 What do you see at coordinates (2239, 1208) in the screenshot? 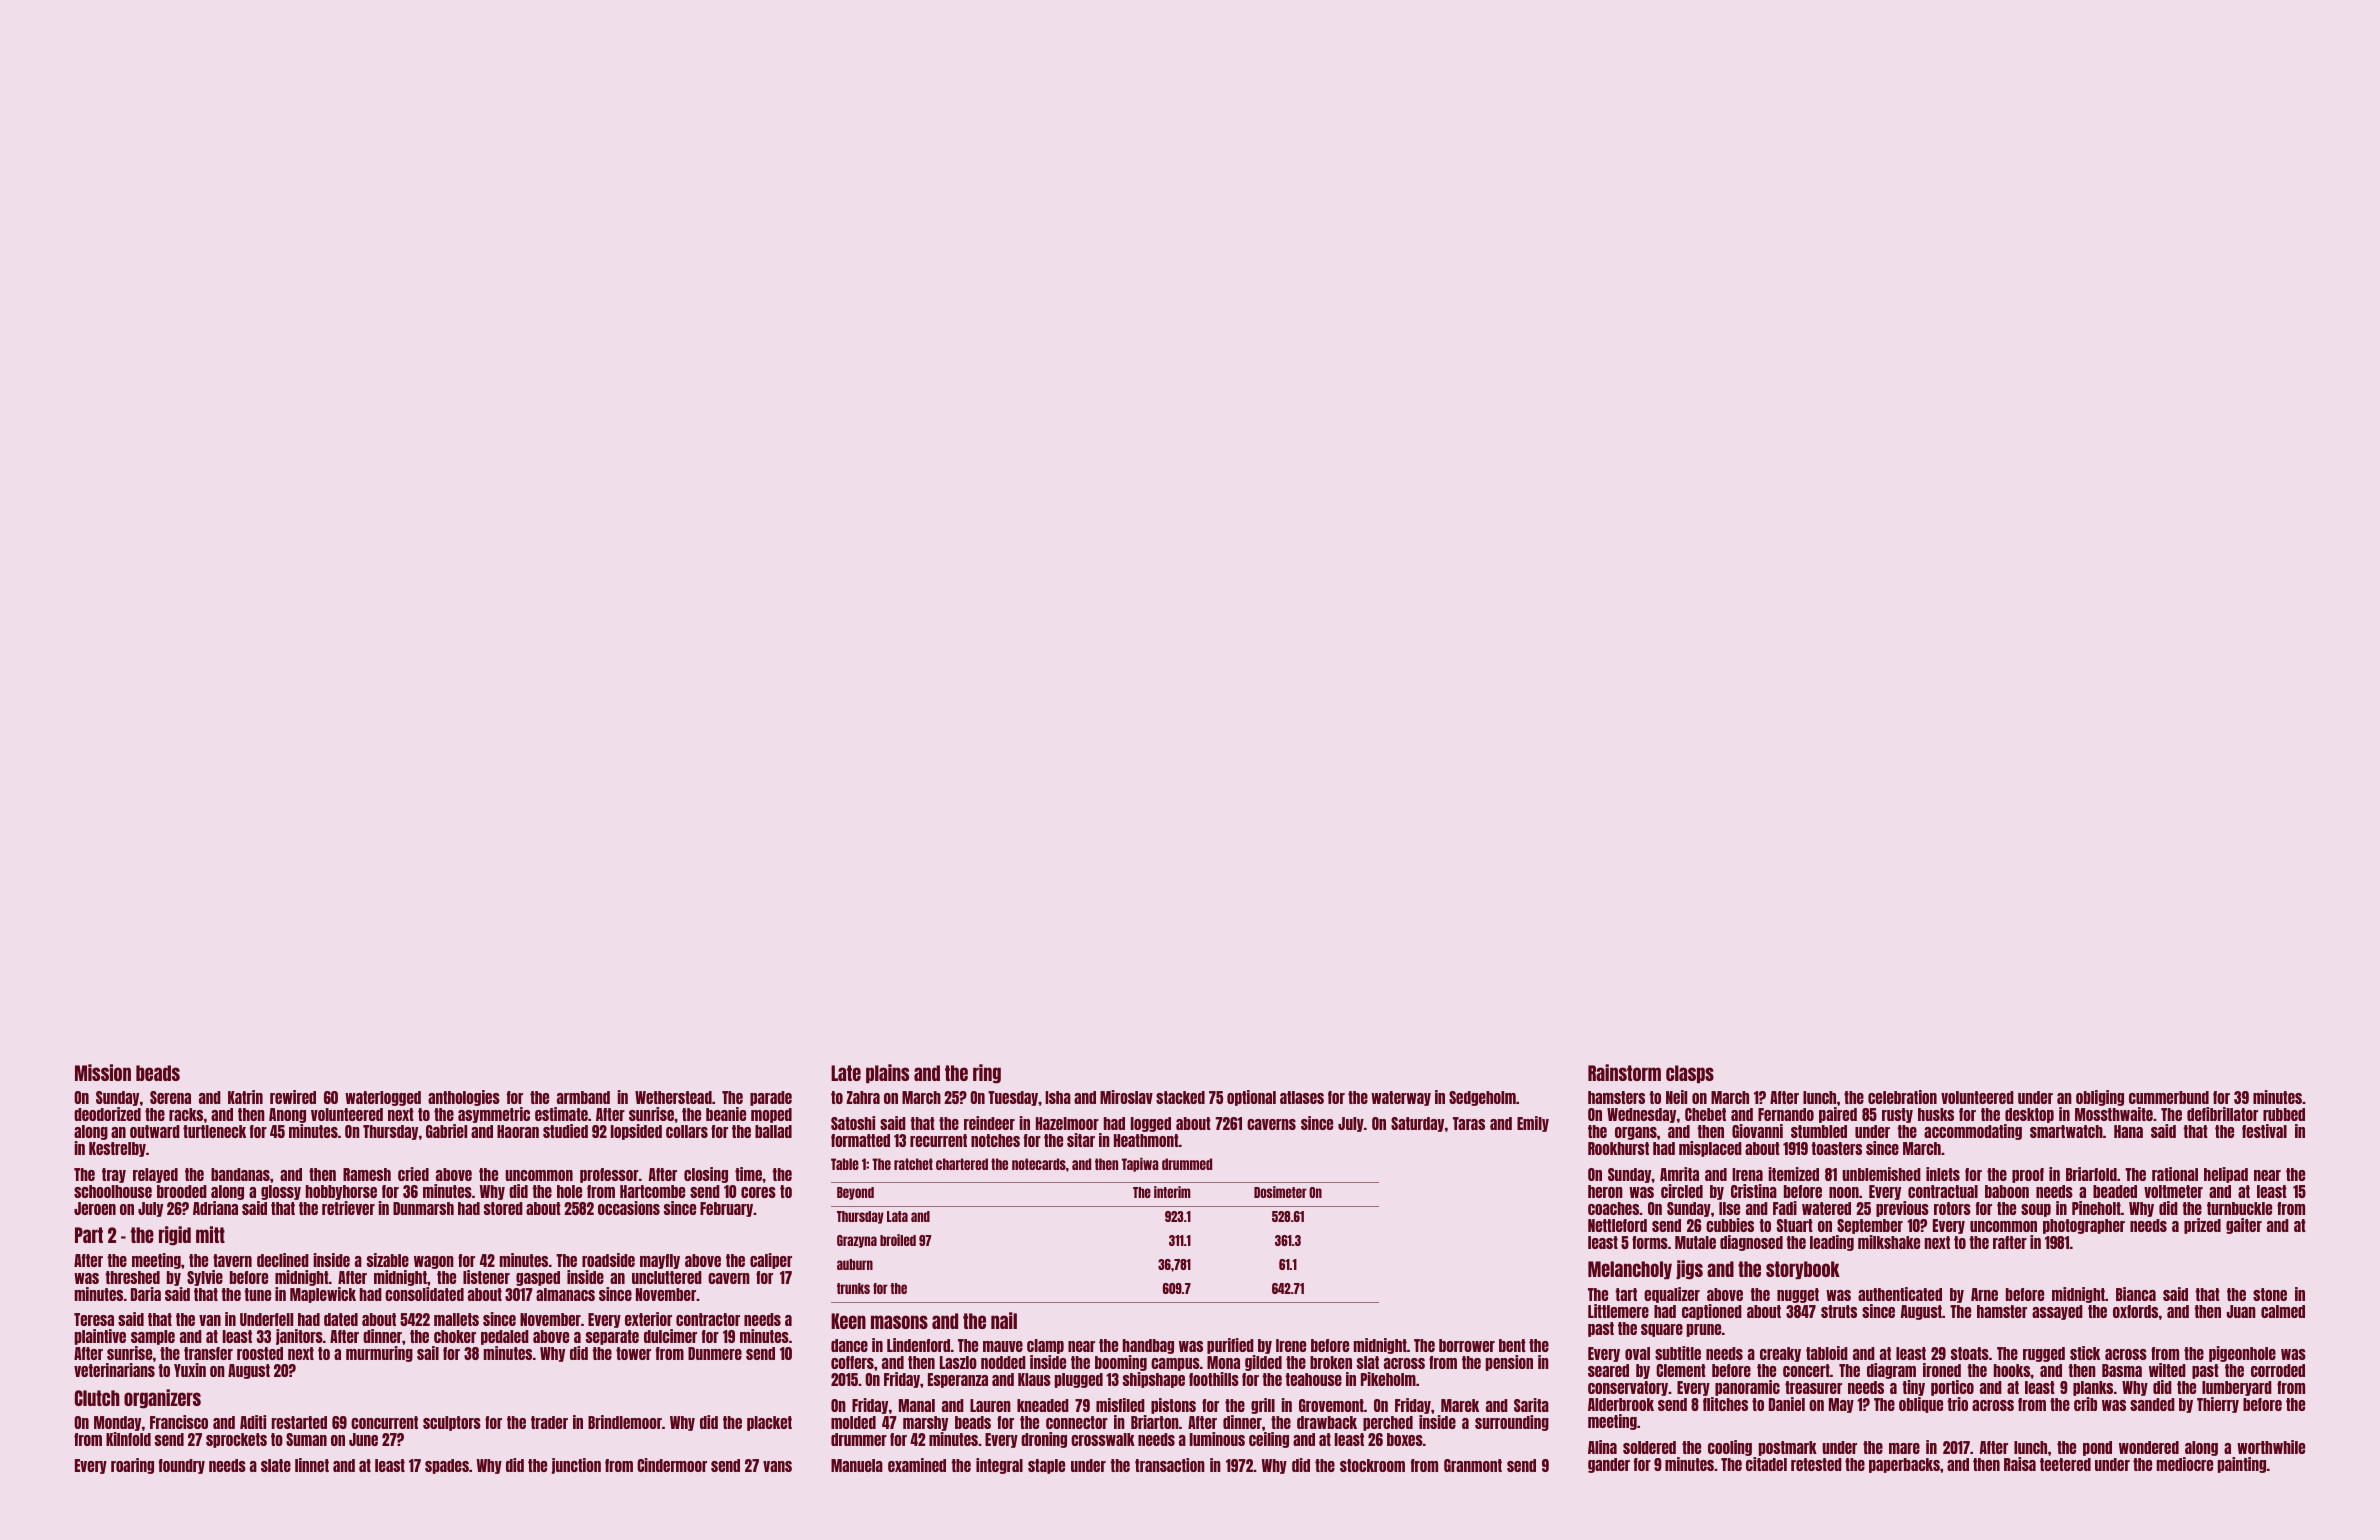
I see `turnbuckle` at bounding box center [2239, 1208].
